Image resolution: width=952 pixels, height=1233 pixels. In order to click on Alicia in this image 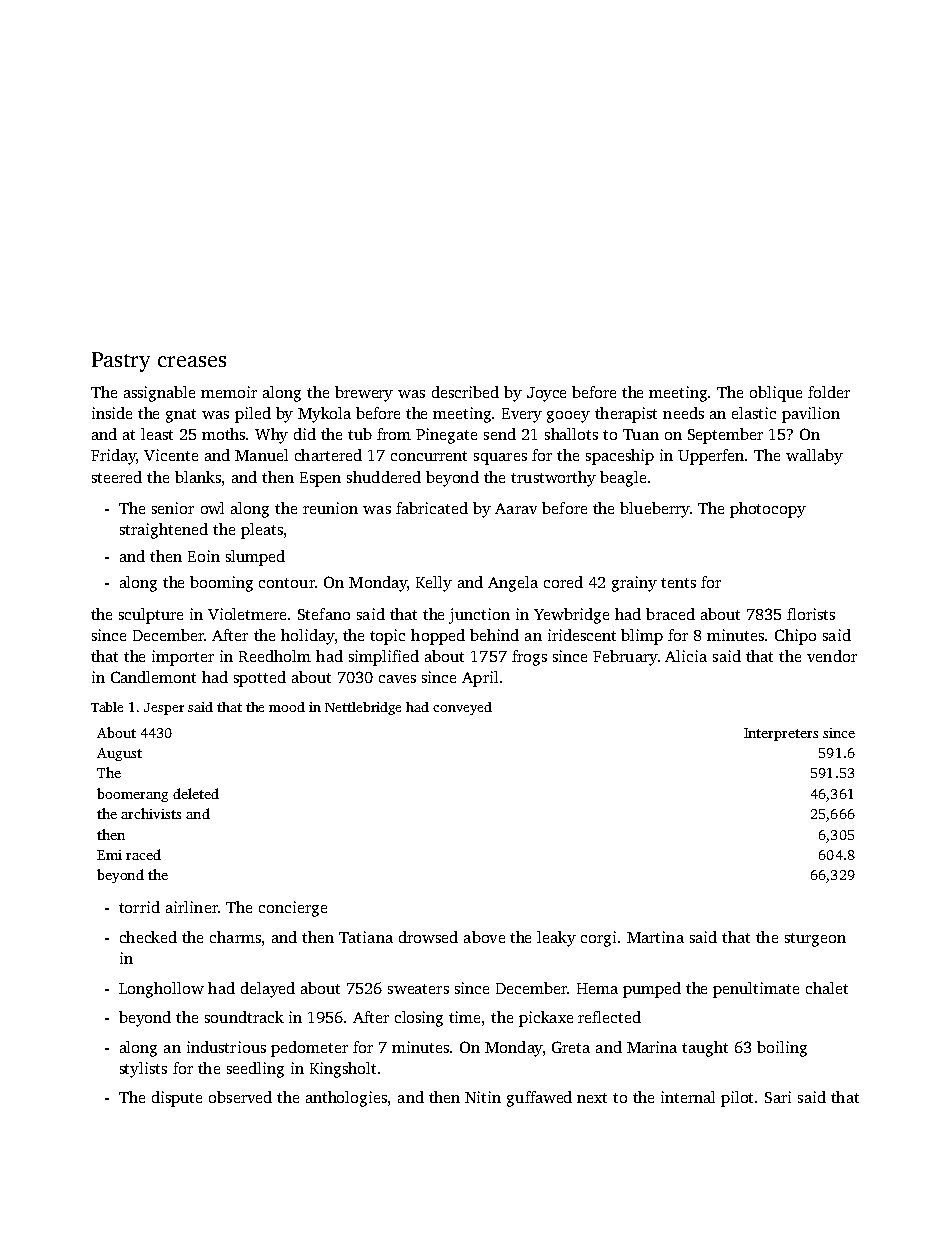, I will do `click(686, 656)`.
